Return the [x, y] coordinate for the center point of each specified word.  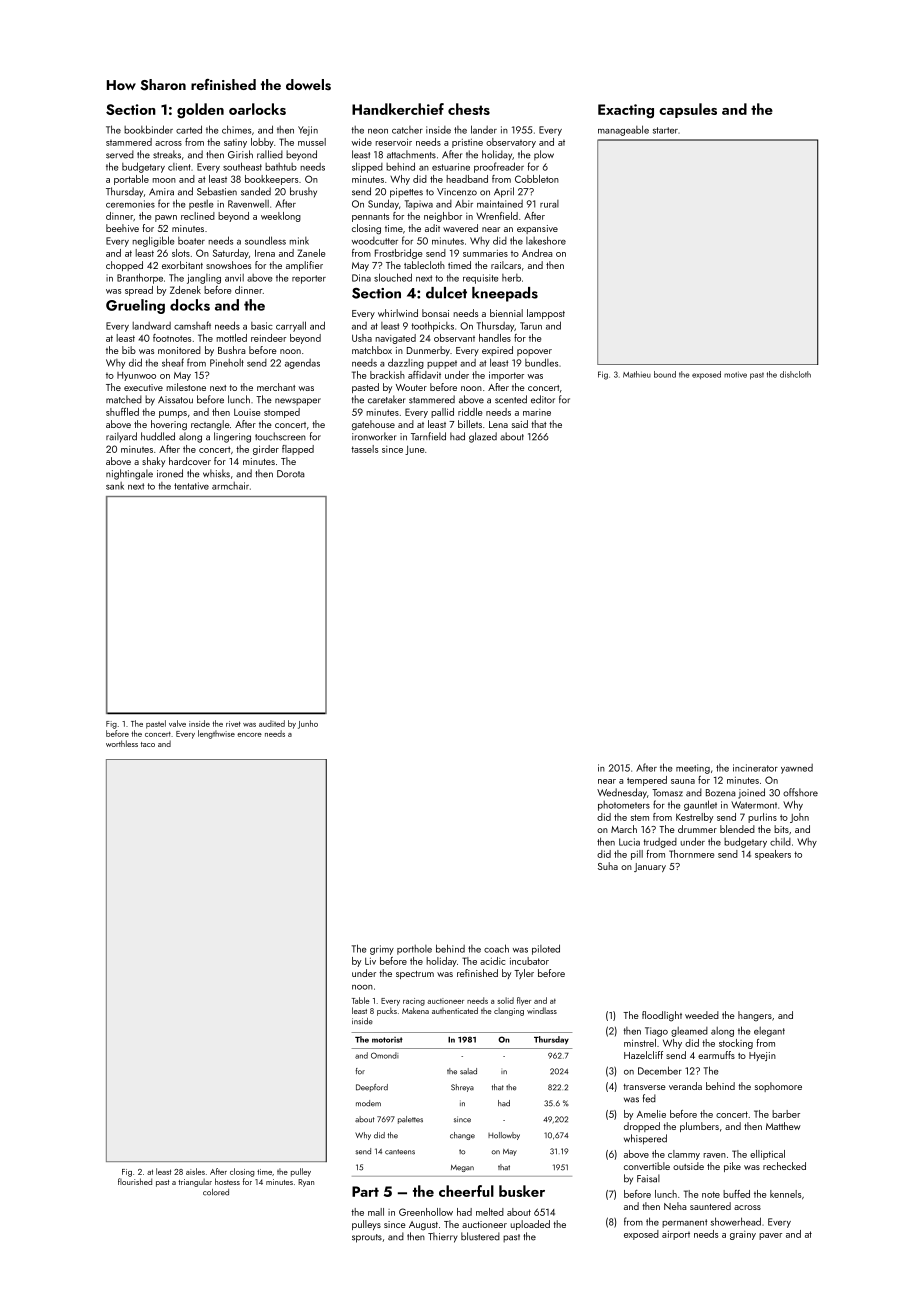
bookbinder [148, 129]
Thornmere [691, 854]
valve [177, 723]
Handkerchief [398, 109]
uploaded [530, 1225]
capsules [688, 110]
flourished [135, 1181]
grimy [382, 950]
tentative [191, 486]
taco [148, 744]
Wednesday [622, 793]
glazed [483, 437]
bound [665, 374]
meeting [693, 769]
